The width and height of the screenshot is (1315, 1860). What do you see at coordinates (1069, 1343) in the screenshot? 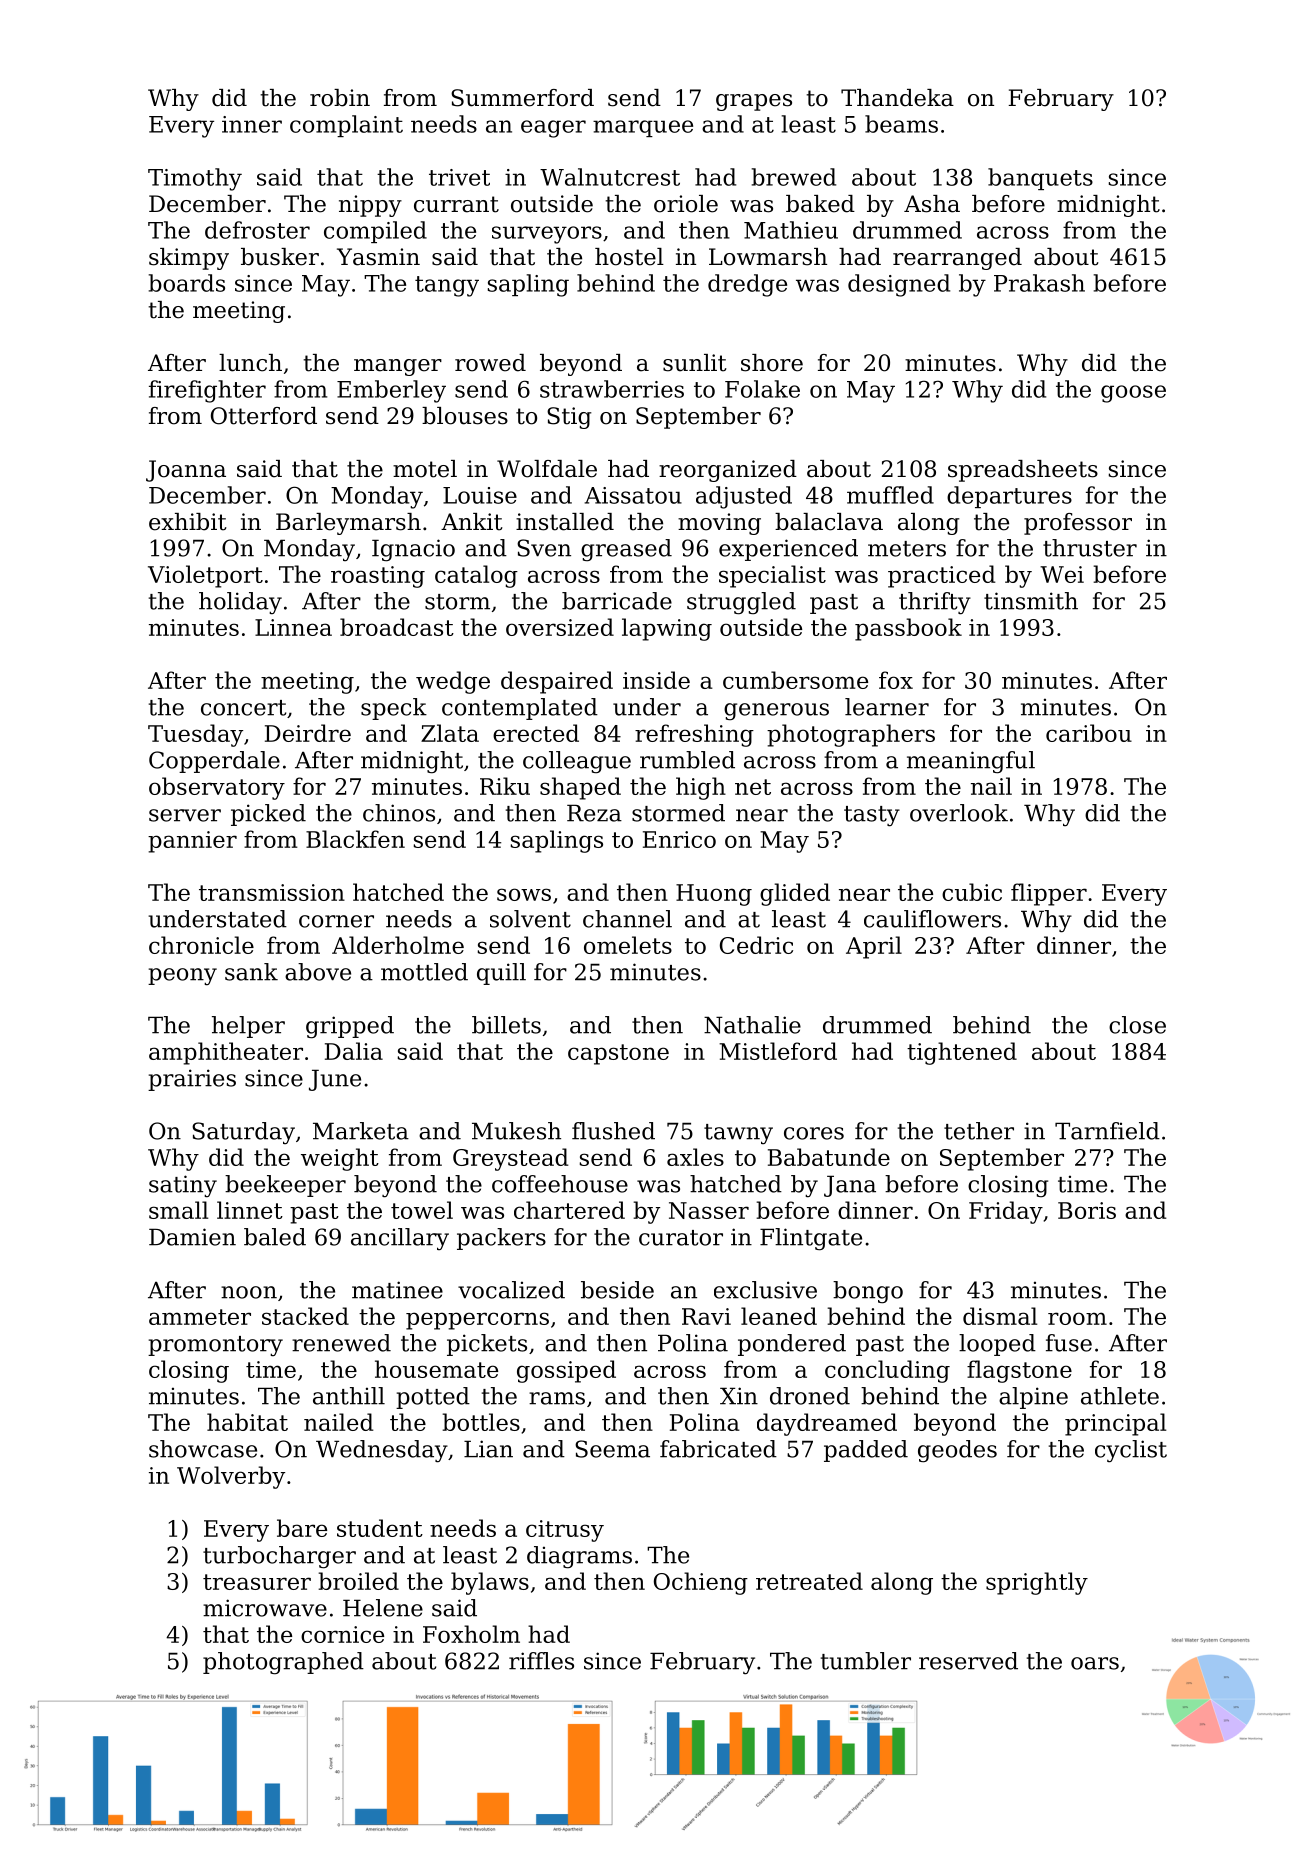
I see `fuse` at bounding box center [1069, 1343].
